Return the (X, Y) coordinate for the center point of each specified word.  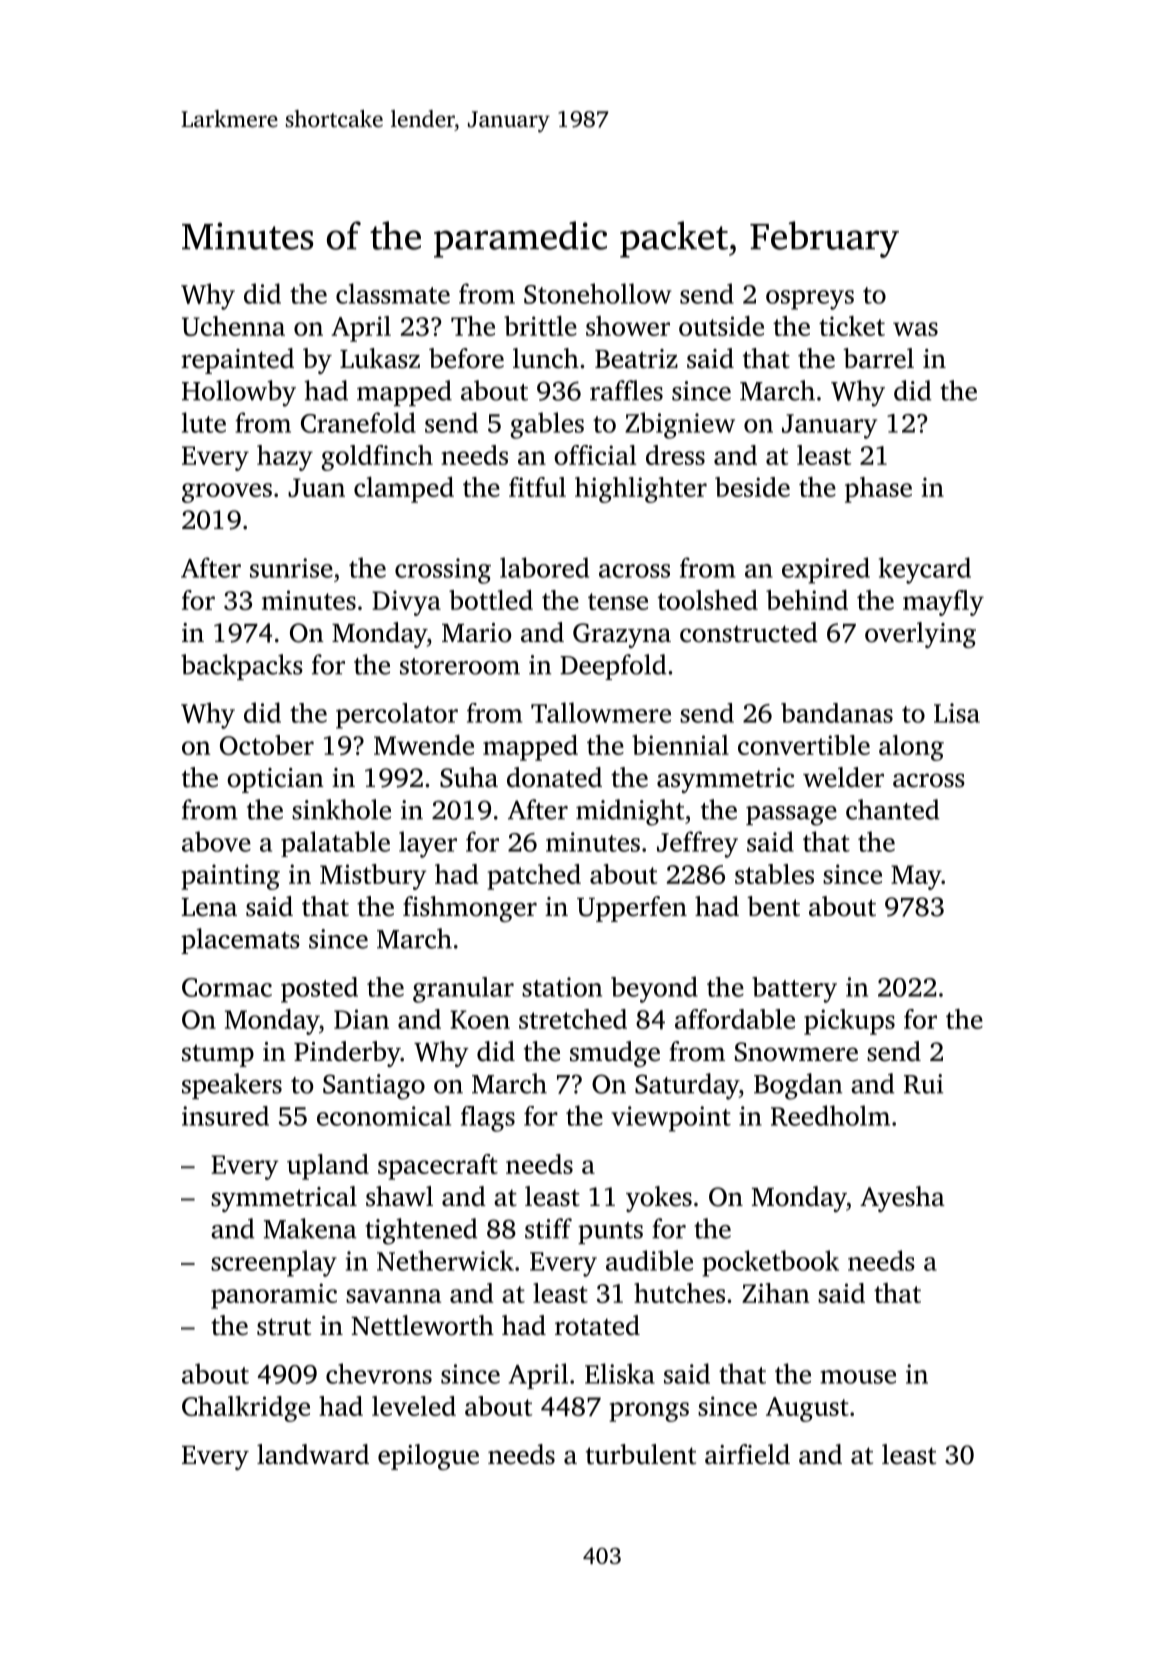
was (915, 329)
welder (843, 777)
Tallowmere (601, 712)
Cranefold (358, 422)
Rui (923, 1084)
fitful (537, 487)
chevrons (379, 1373)
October (267, 745)
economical (384, 1116)
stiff (548, 1228)
